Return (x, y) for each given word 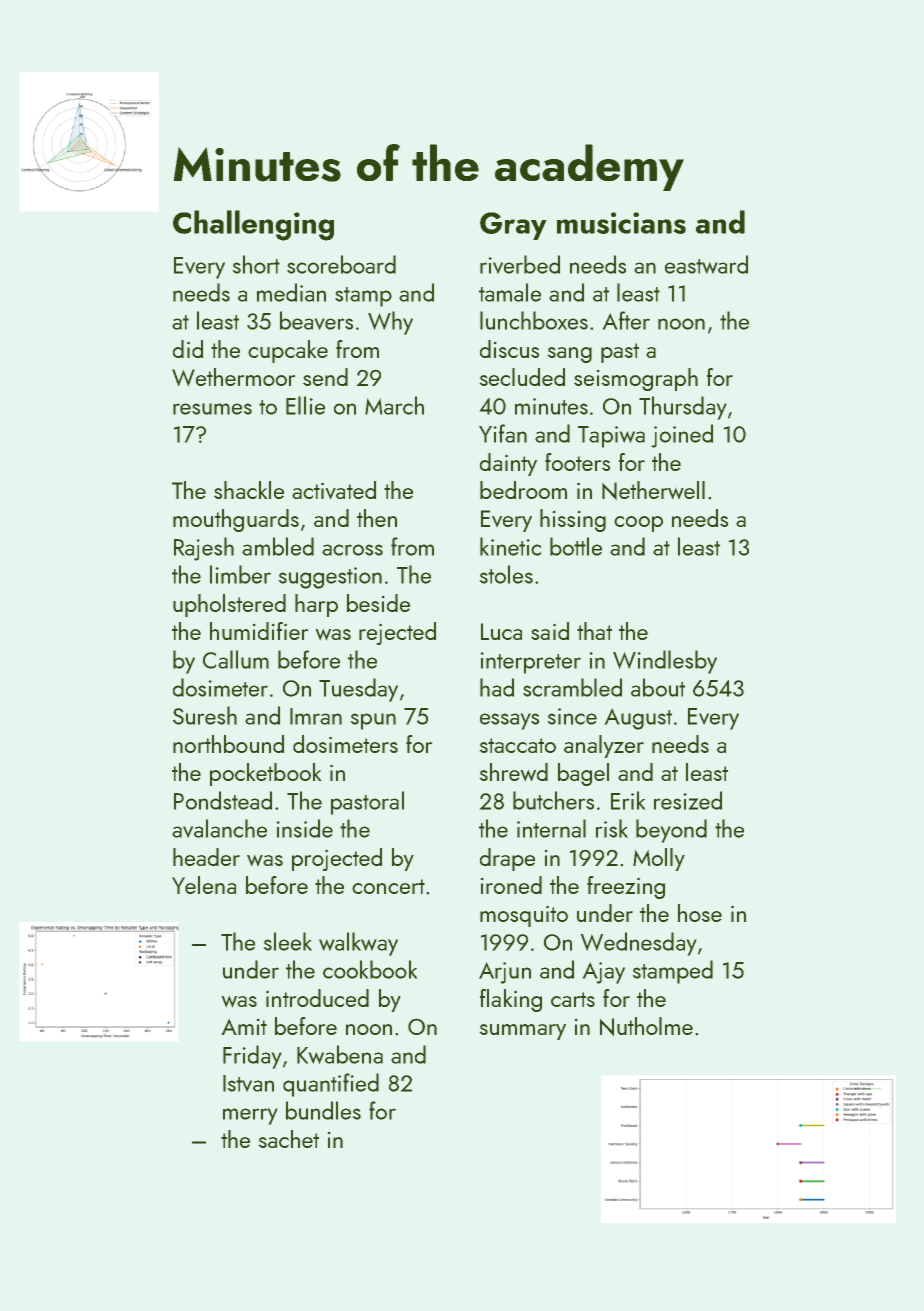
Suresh (205, 715)
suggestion (330, 578)
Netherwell (653, 491)
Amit (244, 1026)
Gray (513, 226)
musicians (621, 223)
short (256, 264)
